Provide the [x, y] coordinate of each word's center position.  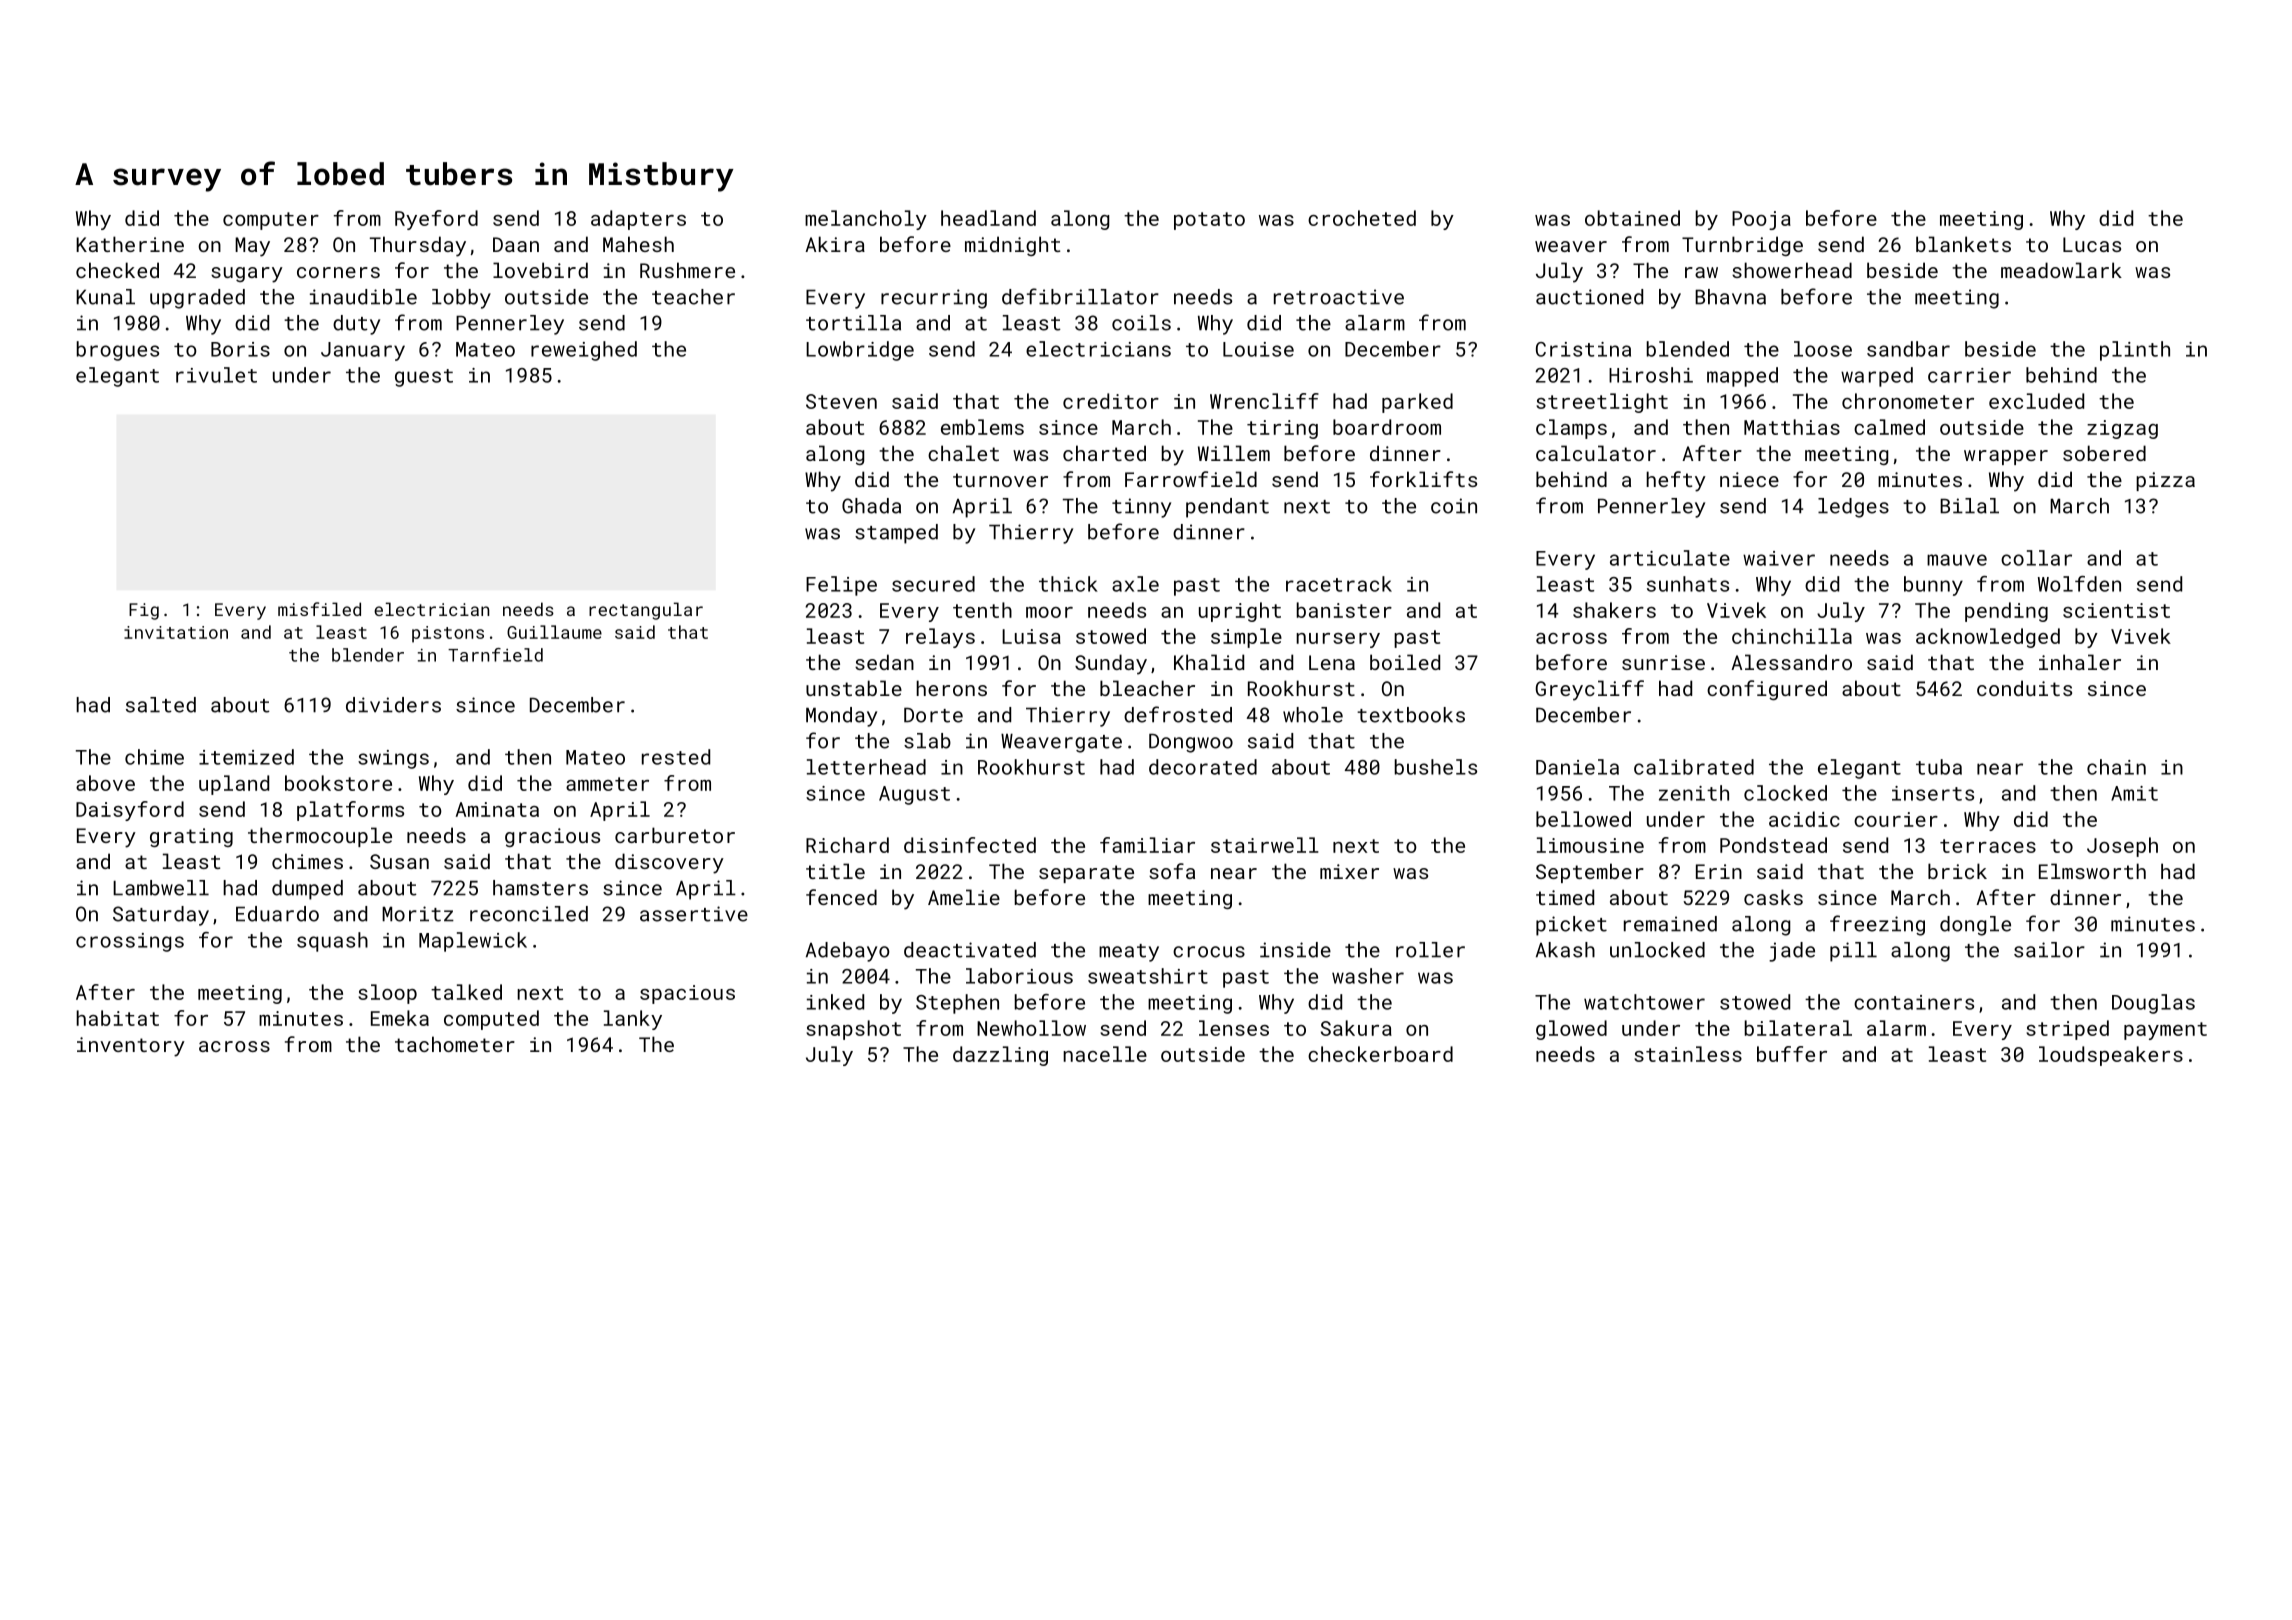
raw [1701, 272]
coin [1454, 506]
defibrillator [1080, 296]
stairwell [1265, 845]
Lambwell [161, 888]
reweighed [584, 351]
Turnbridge [1742, 246]
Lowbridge [860, 351]
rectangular [646, 611]
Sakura [1356, 1028]
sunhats [1688, 584]
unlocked [1657, 950]
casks [1773, 897]
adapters [638, 220]
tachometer [455, 1044]
